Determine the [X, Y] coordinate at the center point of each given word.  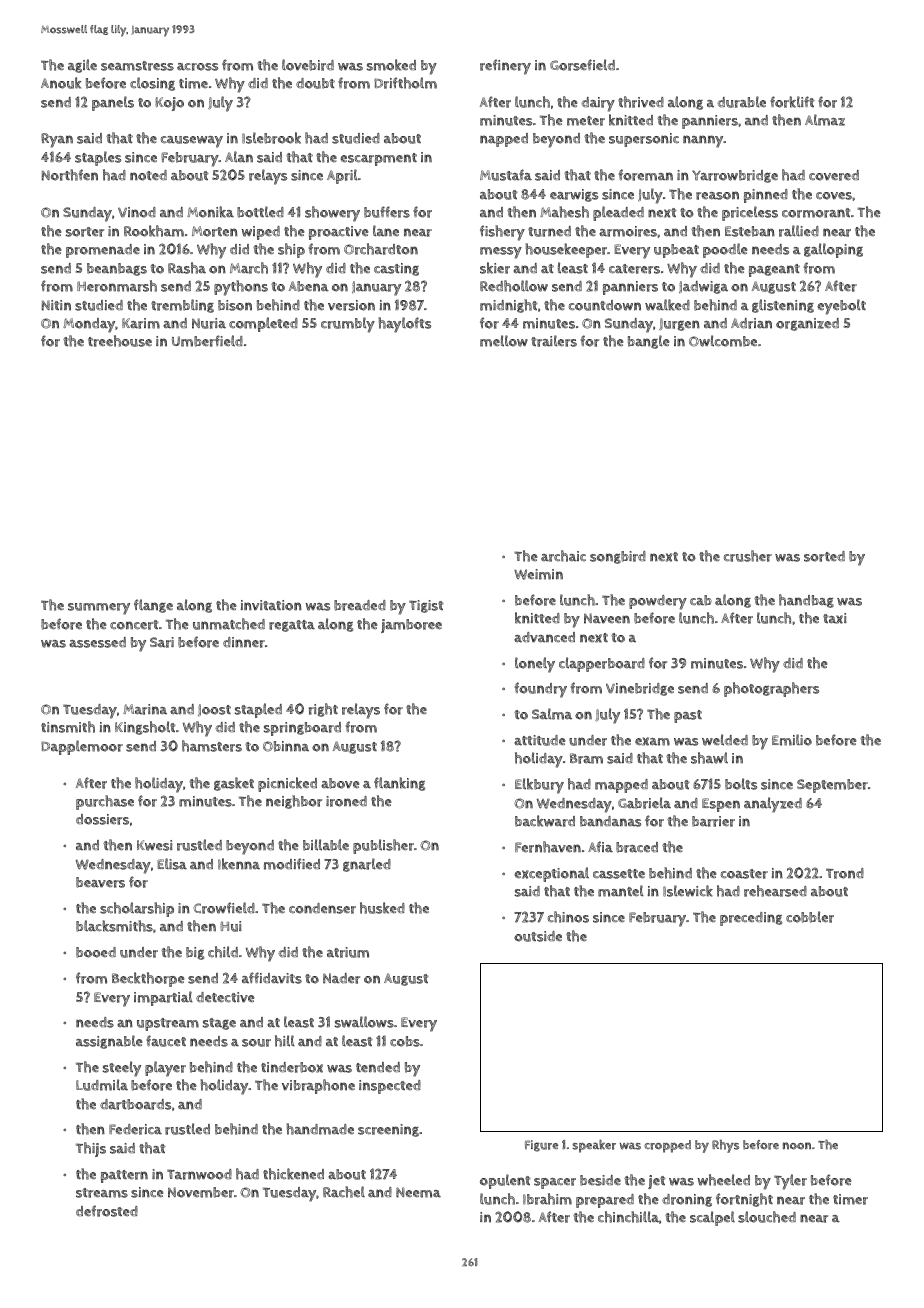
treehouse [120, 341]
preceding [751, 919]
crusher [748, 556]
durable [741, 102]
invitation [271, 605]
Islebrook [271, 138]
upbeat [676, 251]
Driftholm [405, 83]
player [165, 1069]
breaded [360, 605]
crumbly [348, 325]
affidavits [272, 978]
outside [538, 936]
